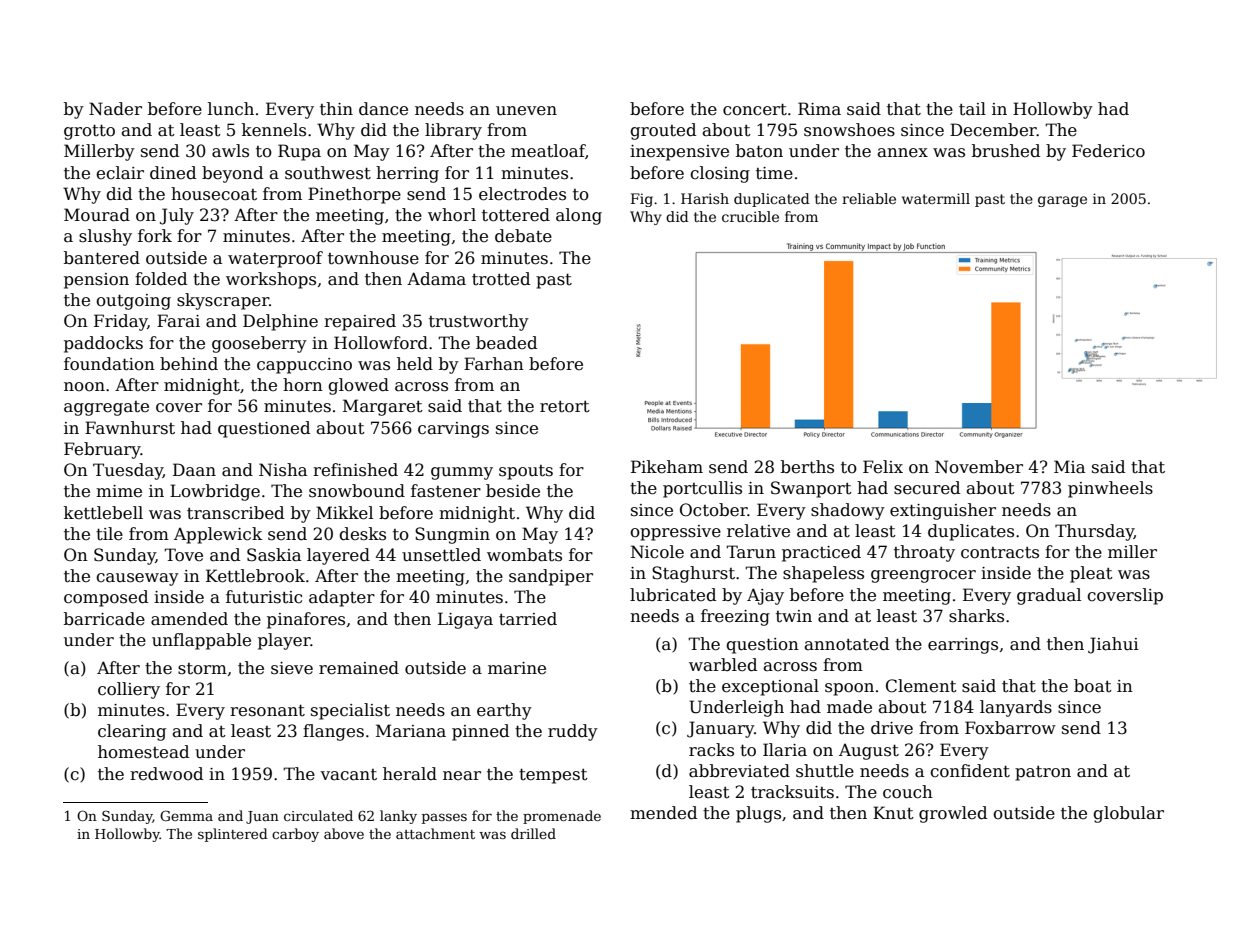 This screenshot has width=1233, height=952. I want to click on kettlebell, so click(103, 513).
